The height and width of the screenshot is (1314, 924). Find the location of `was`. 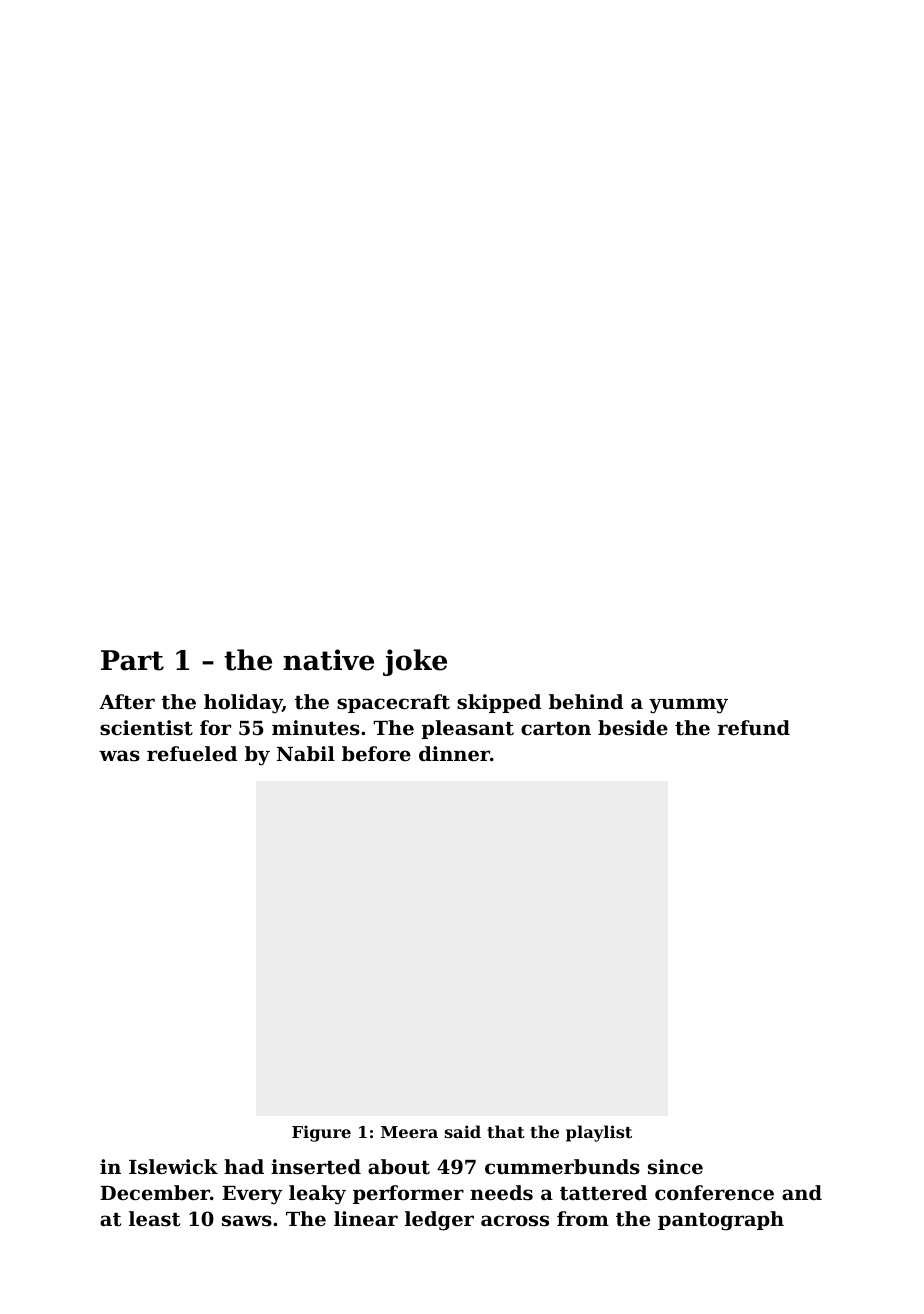

was is located at coordinates (119, 756).
